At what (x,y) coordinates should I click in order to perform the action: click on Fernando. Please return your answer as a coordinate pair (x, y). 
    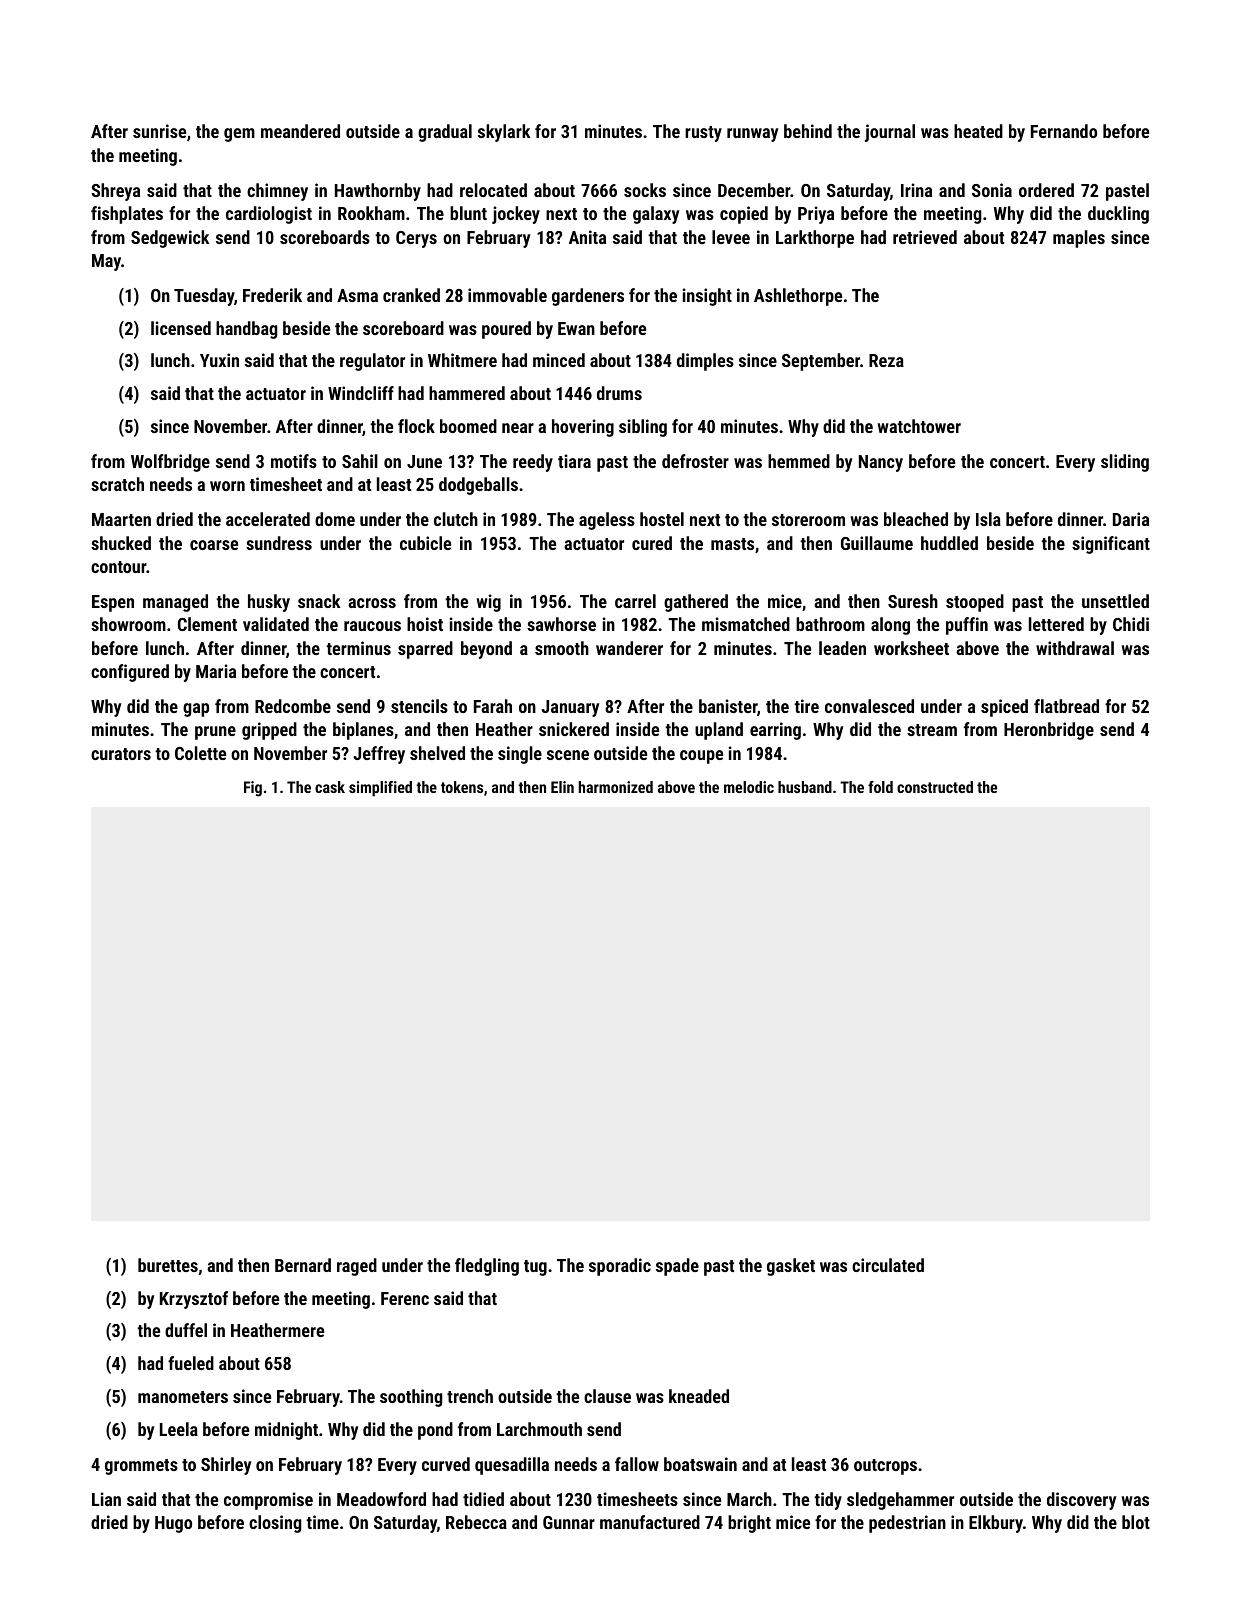
    Looking at the image, I should click on (1064, 131).
